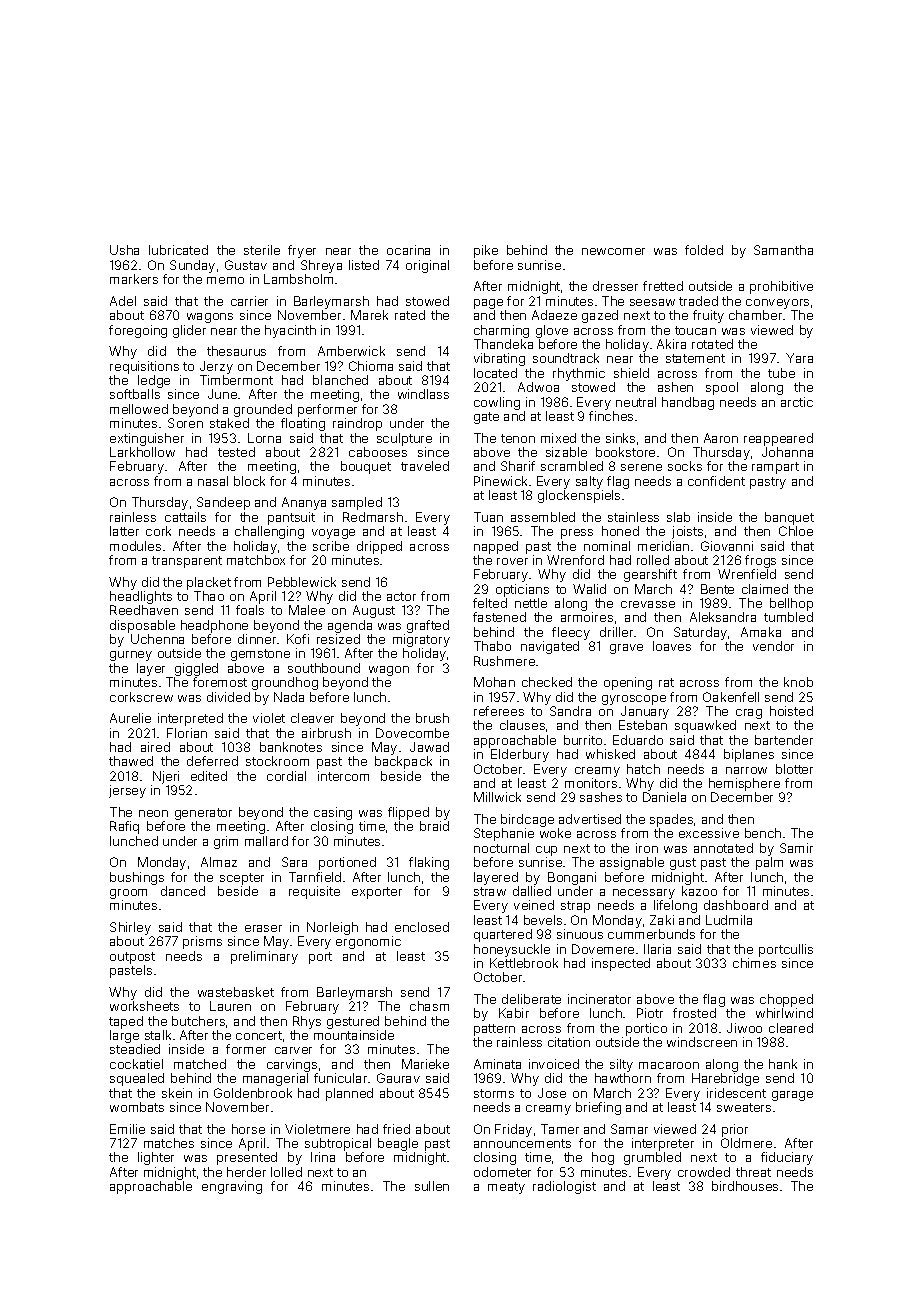  What do you see at coordinates (124, 250) in the screenshot?
I see `Usha` at bounding box center [124, 250].
